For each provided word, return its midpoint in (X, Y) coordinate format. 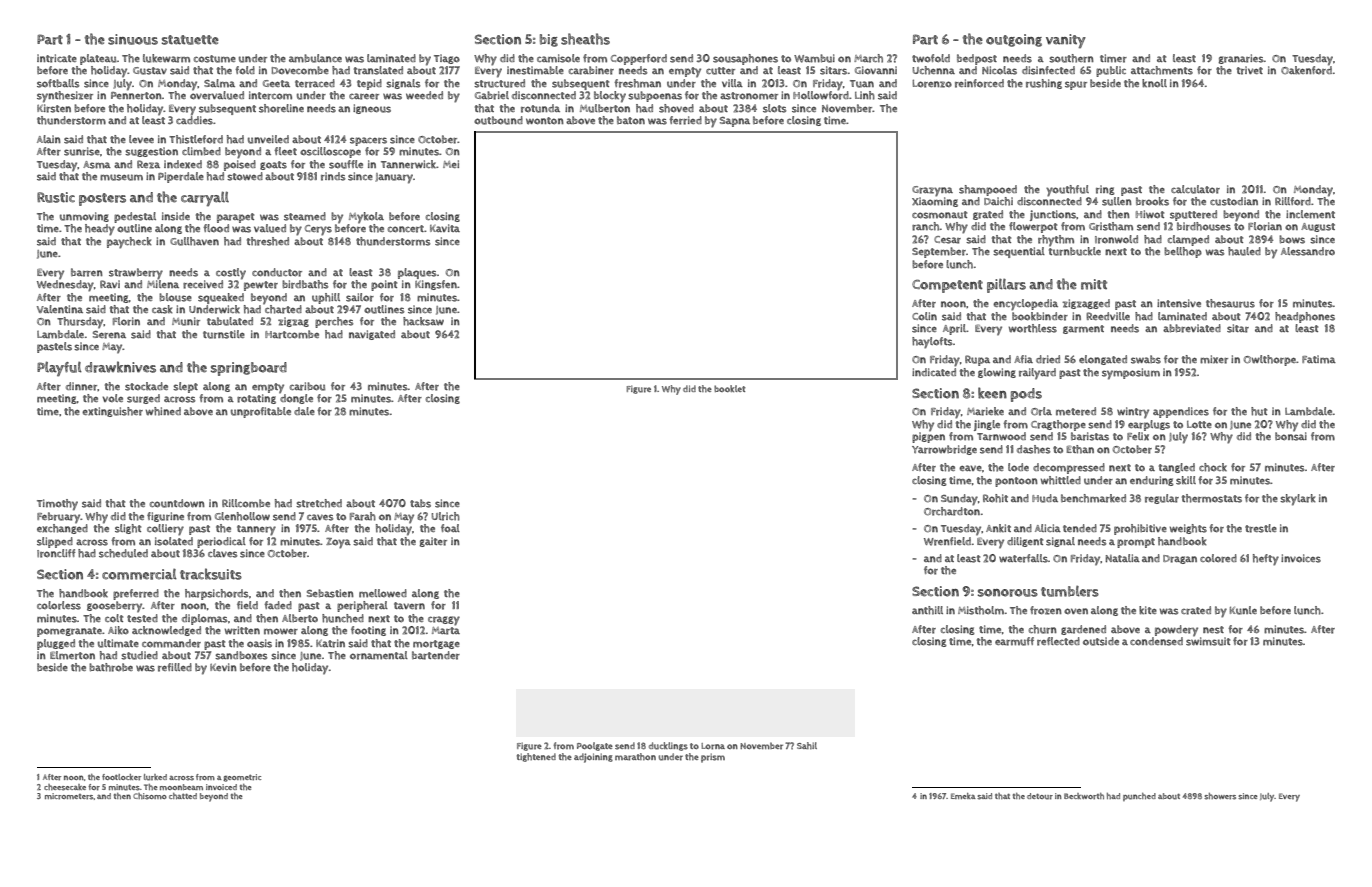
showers (1220, 796)
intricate (57, 58)
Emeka (963, 796)
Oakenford (1306, 70)
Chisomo (150, 796)
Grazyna (932, 191)
